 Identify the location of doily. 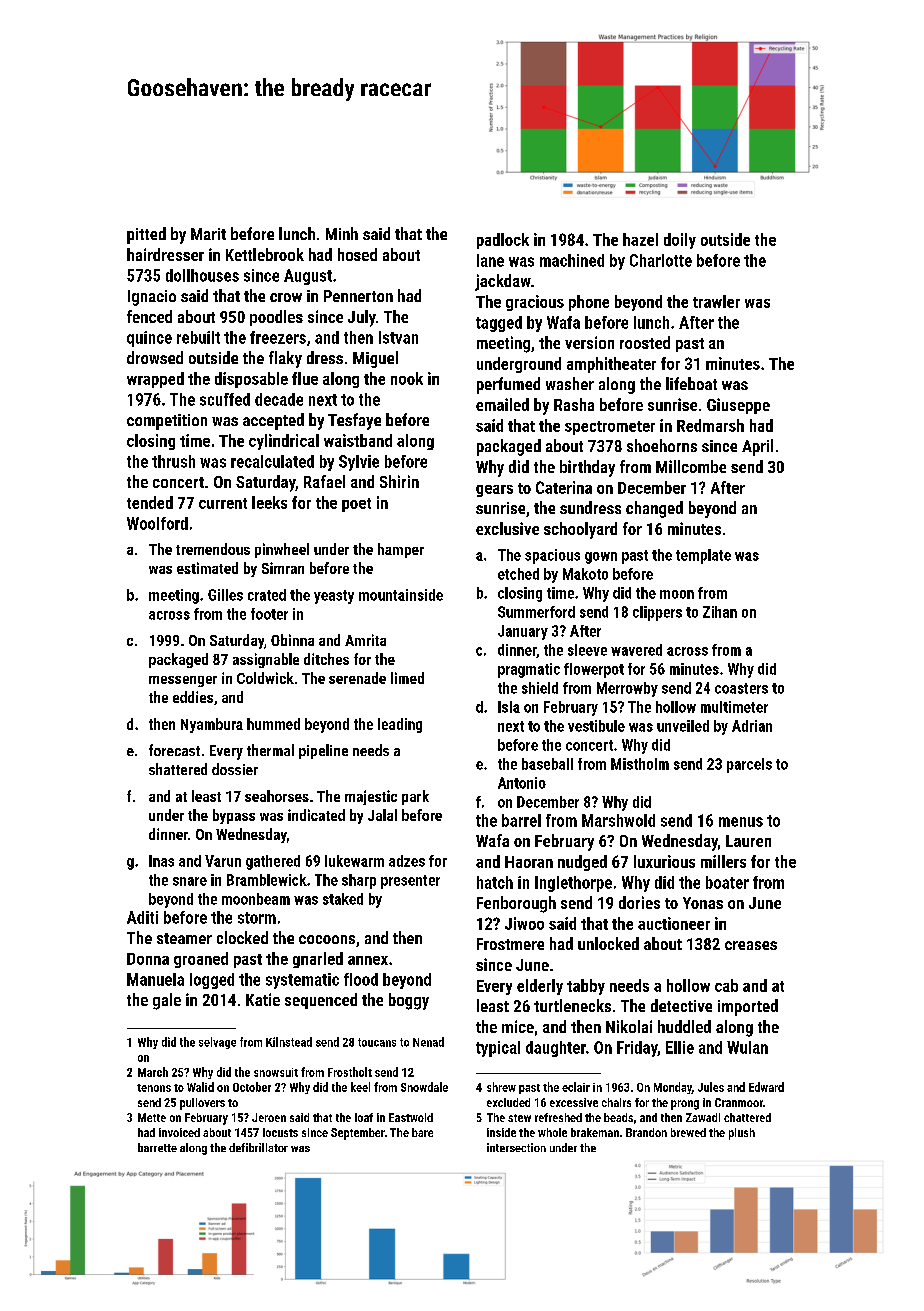
(680, 241).
